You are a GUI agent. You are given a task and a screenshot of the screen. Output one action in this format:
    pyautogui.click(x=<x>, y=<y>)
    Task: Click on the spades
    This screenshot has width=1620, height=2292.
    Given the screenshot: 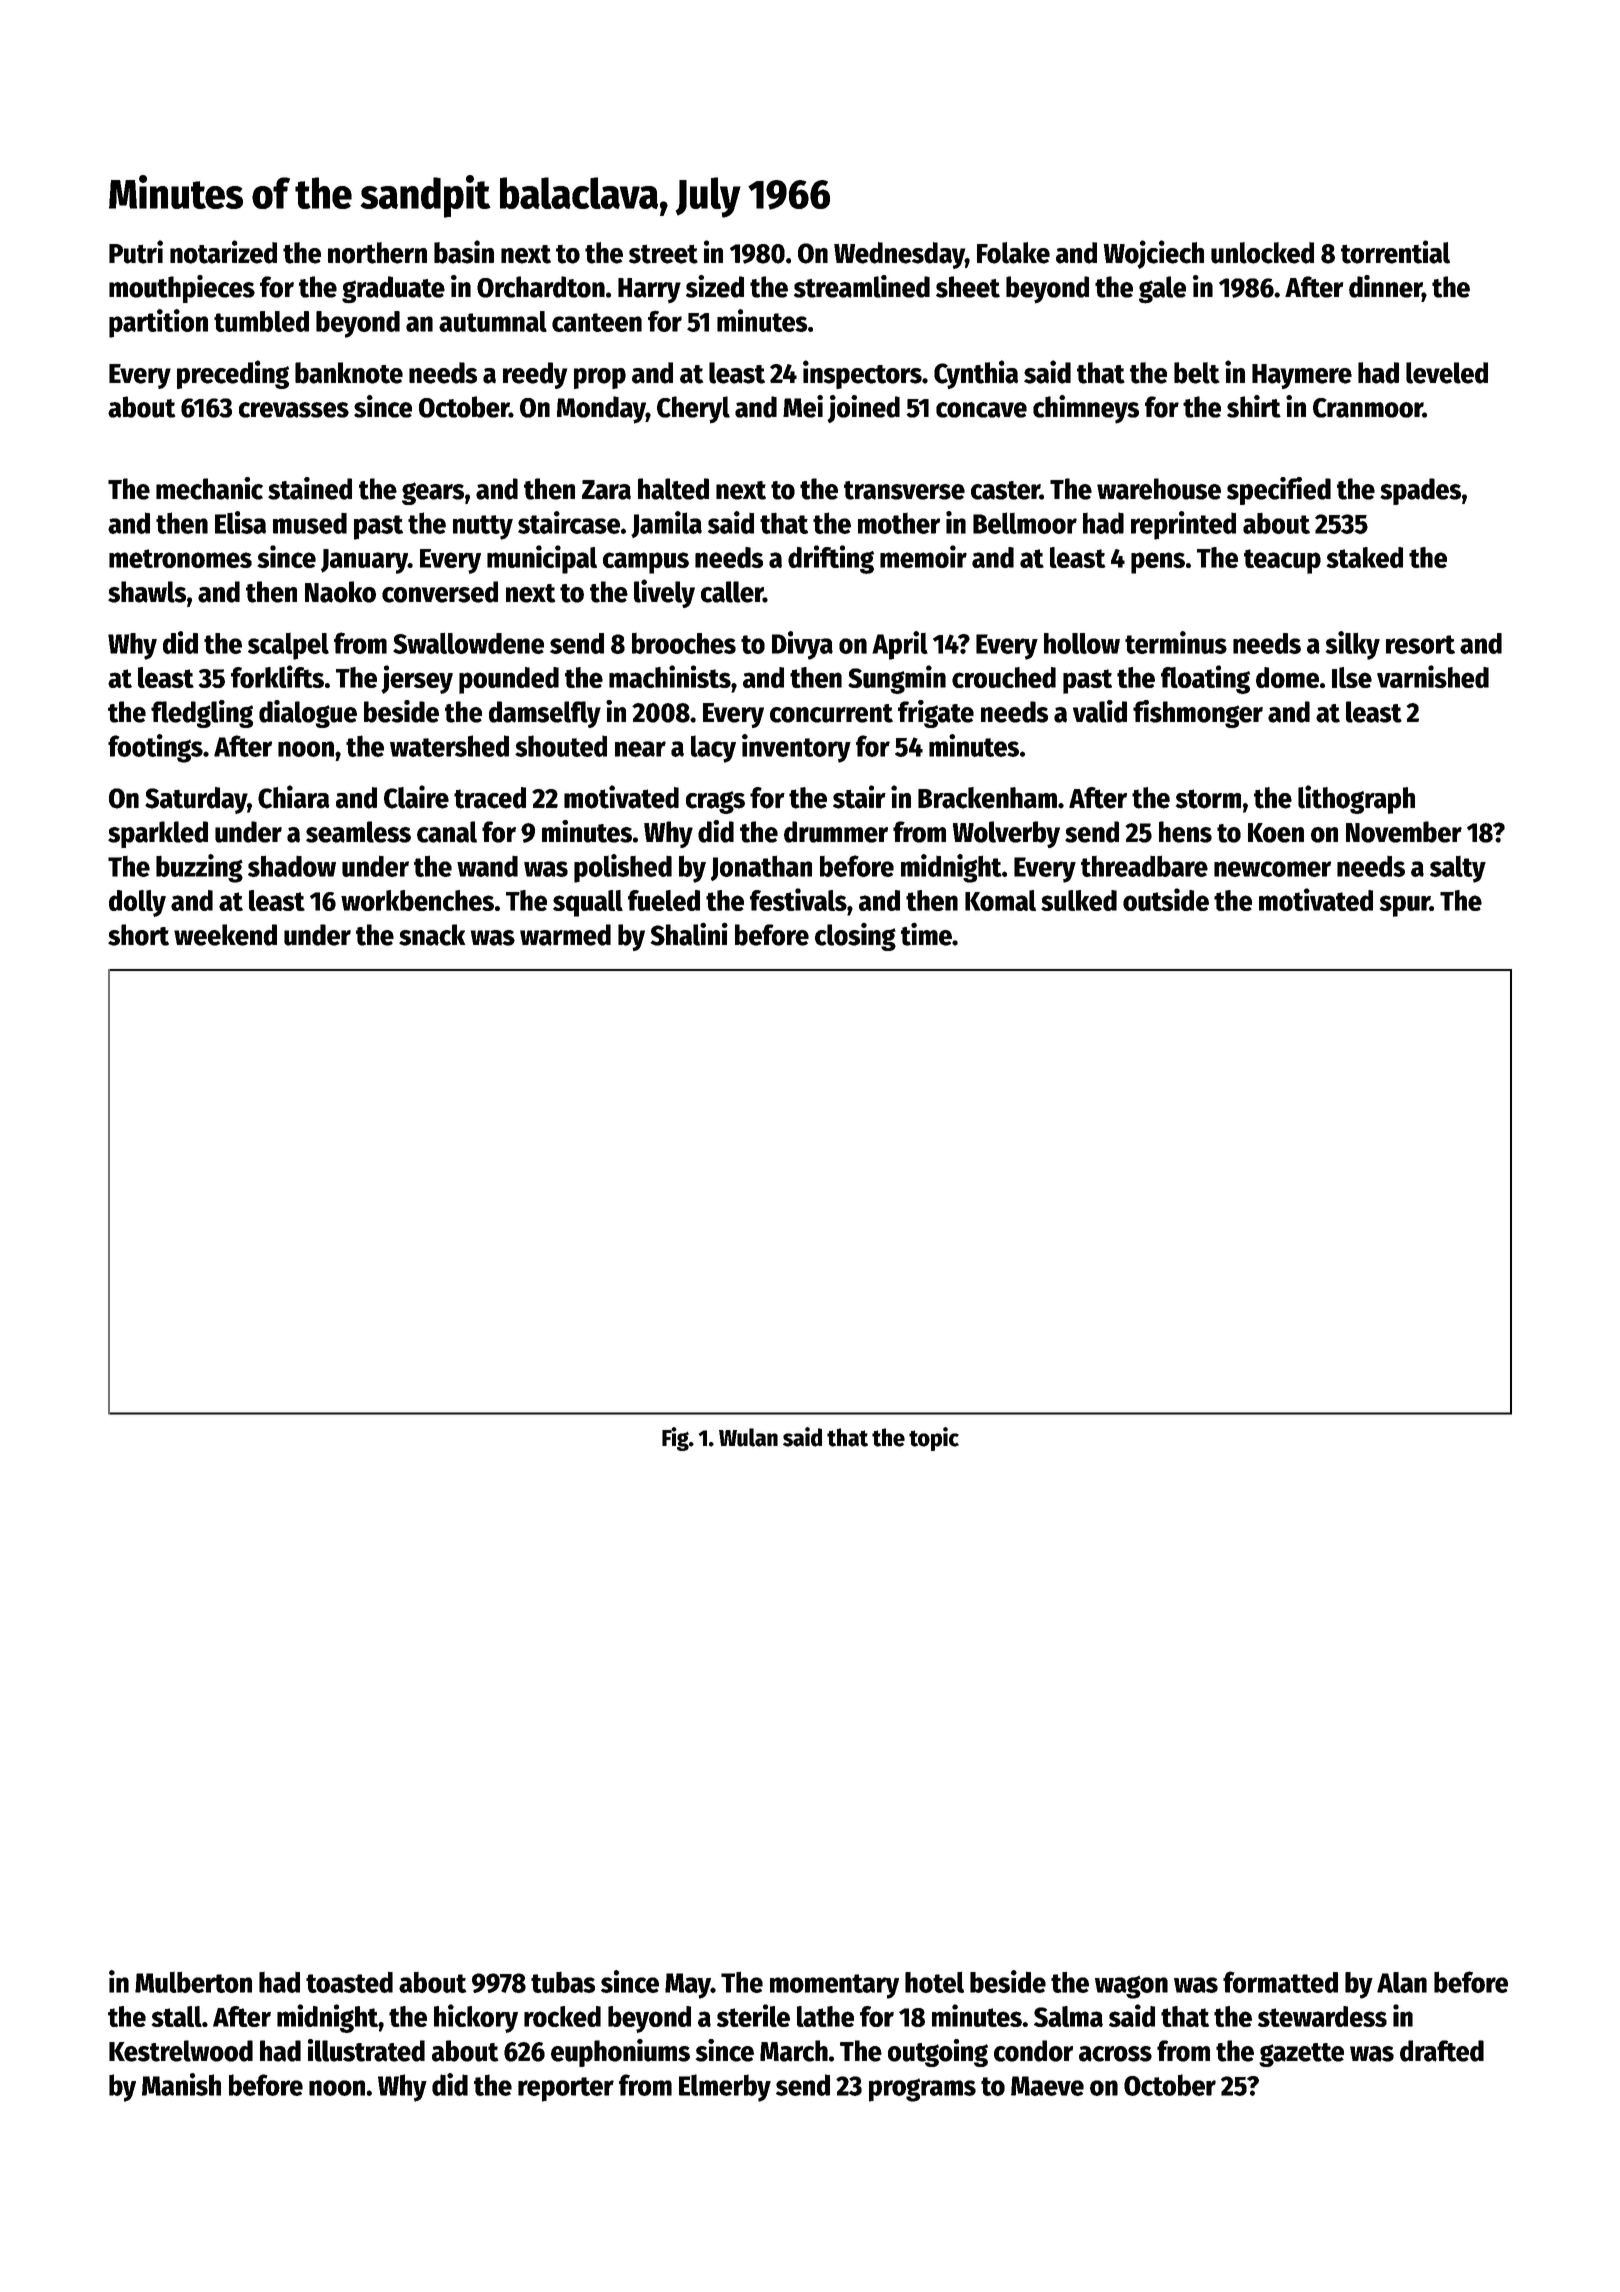 What is the action you would take?
    pyautogui.click(x=1420, y=491)
